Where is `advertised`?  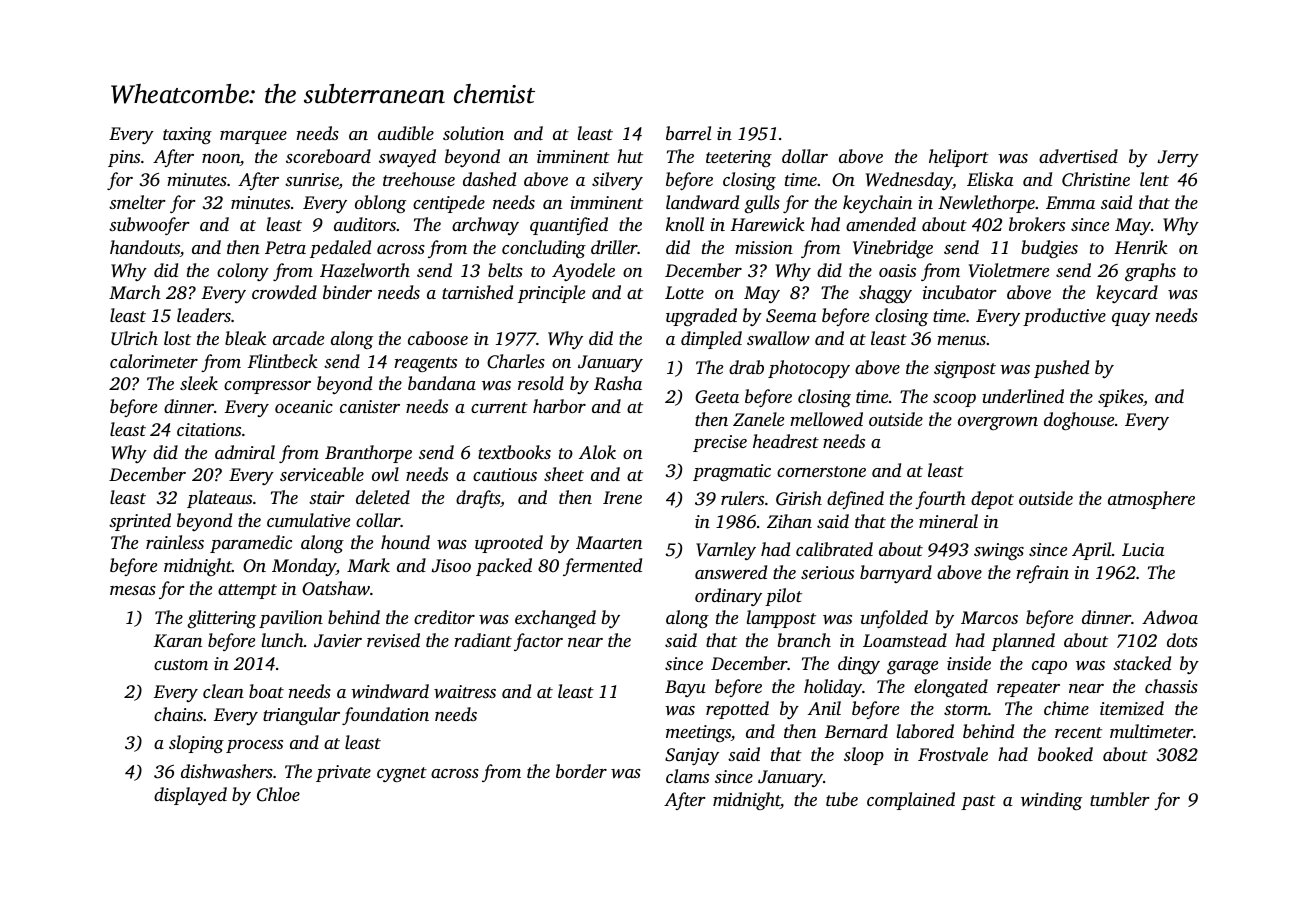 advertised is located at coordinates (1078, 156).
